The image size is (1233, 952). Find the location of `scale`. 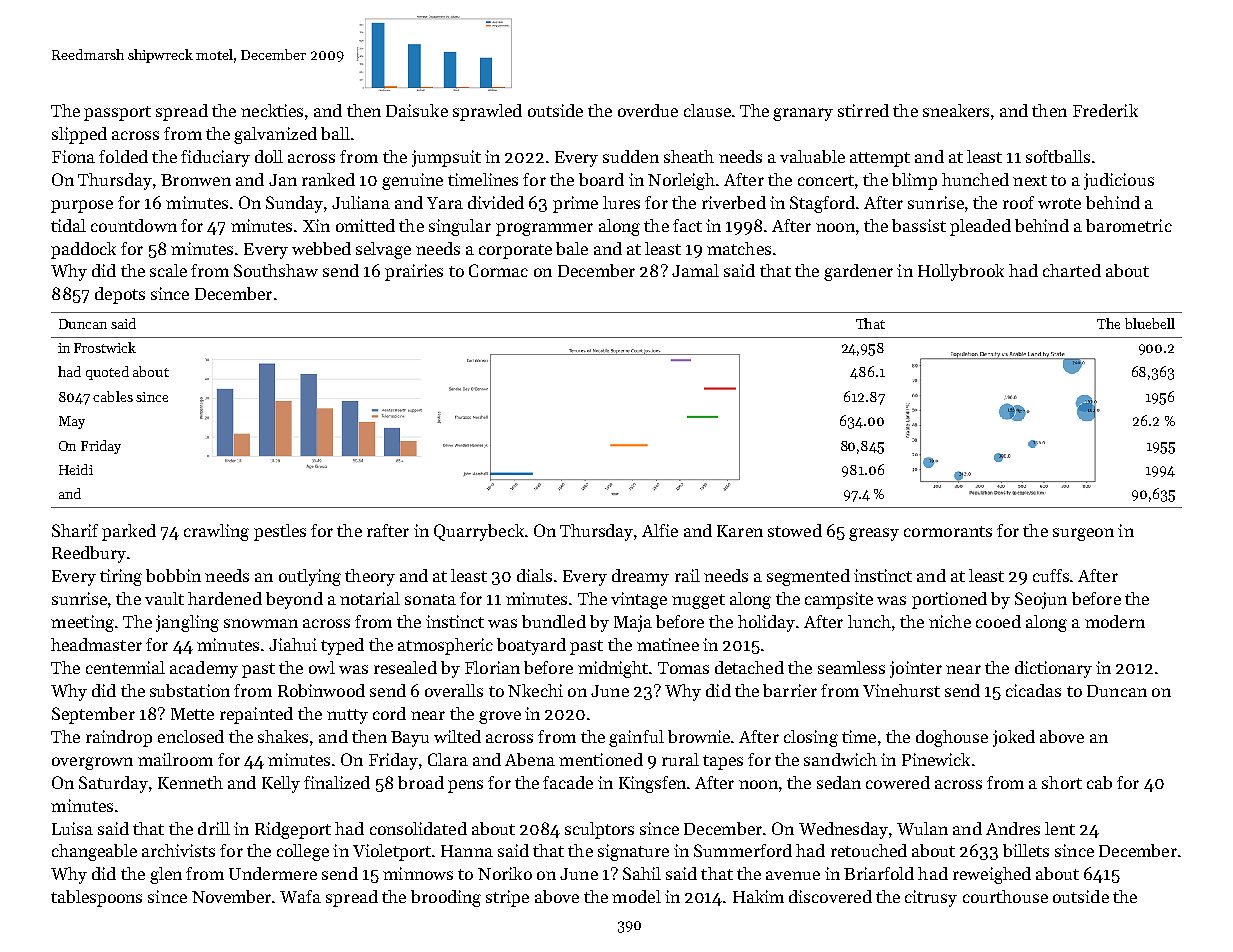

scale is located at coordinates (168, 270).
